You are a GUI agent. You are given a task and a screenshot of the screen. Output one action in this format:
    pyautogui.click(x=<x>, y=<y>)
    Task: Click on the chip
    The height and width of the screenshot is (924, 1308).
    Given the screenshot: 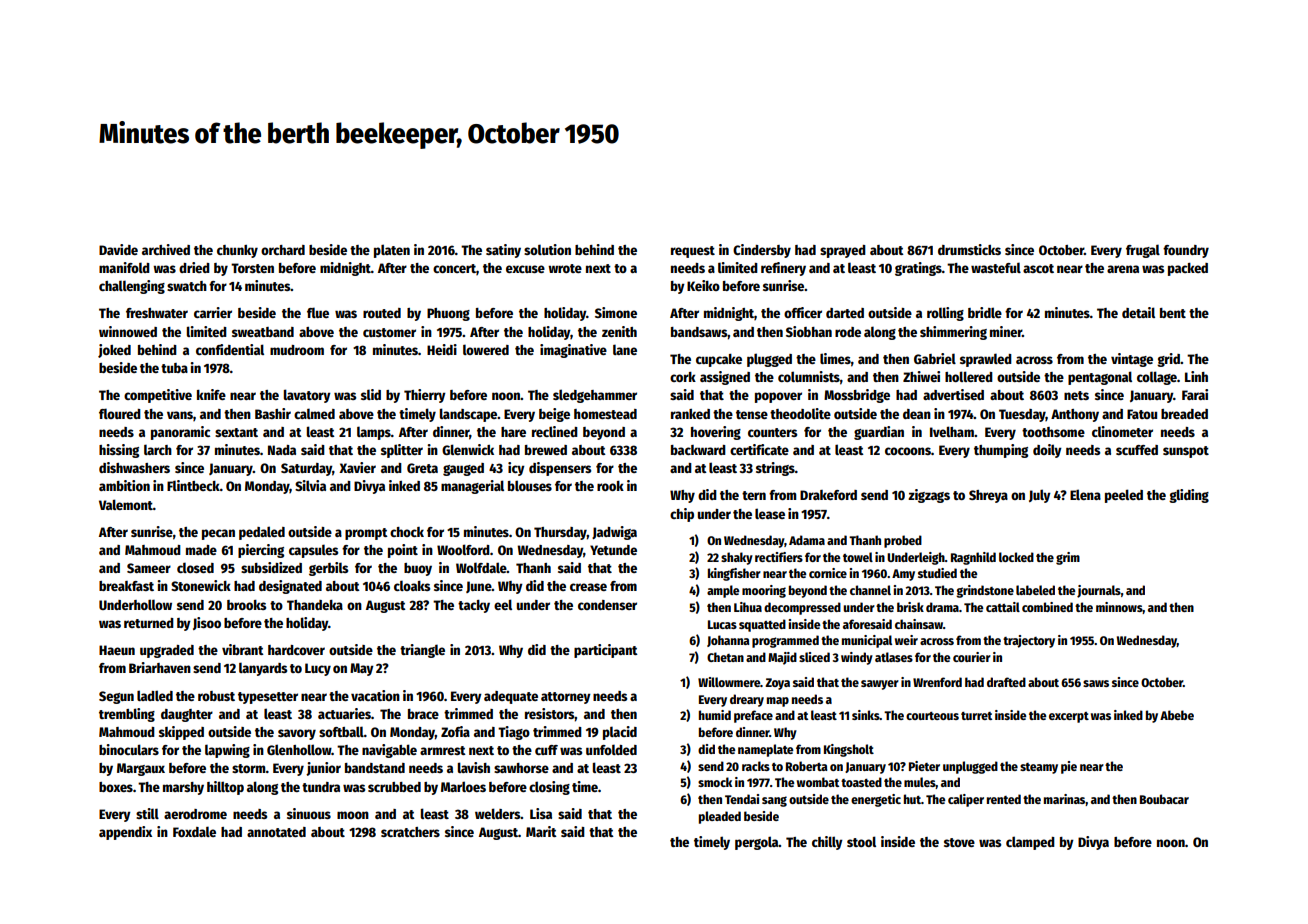 What is the action you would take?
    pyautogui.click(x=682, y=515)
